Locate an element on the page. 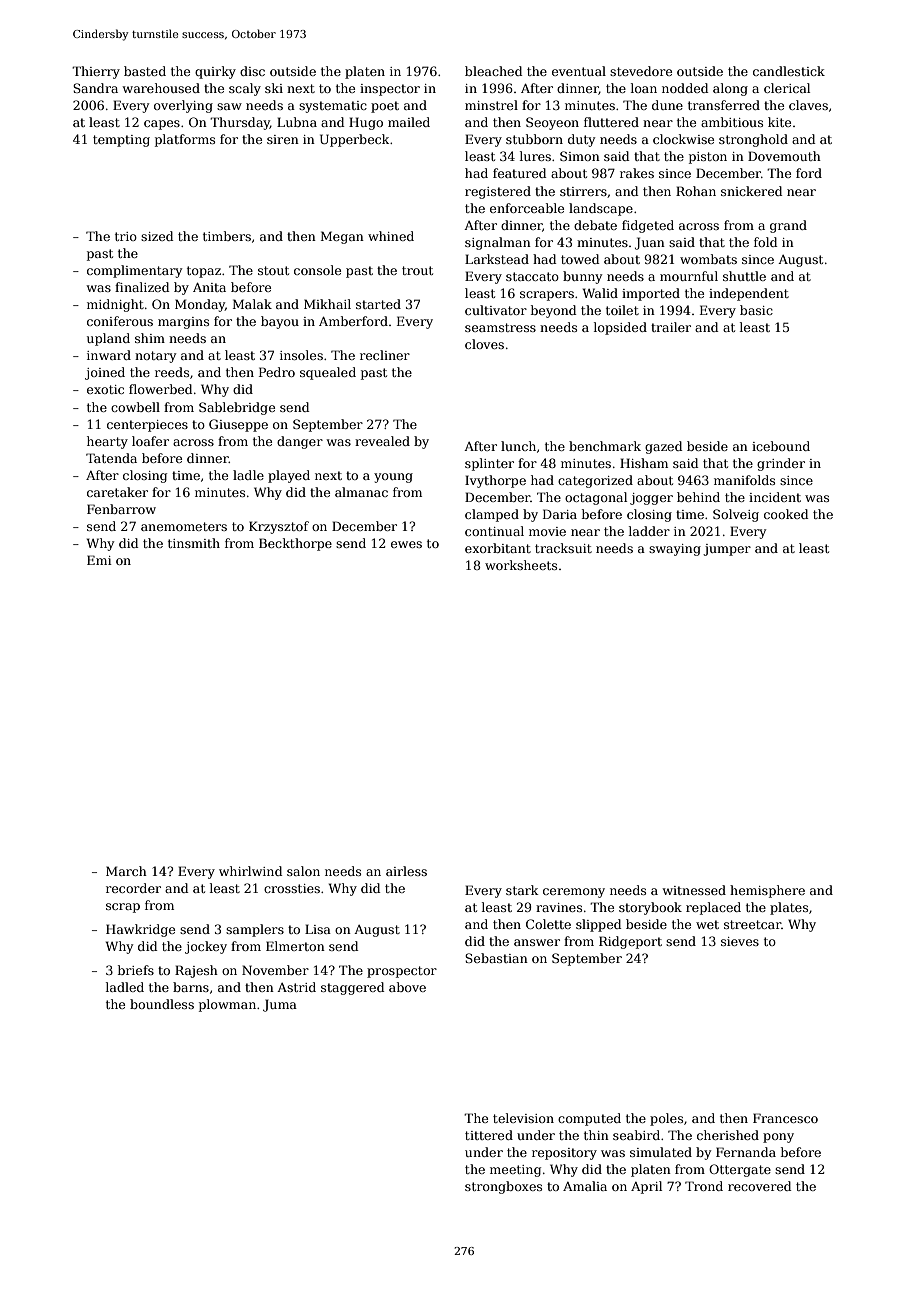 This document has width=908, height=1316. strongboxes is located at coordinates (503, 1187).
